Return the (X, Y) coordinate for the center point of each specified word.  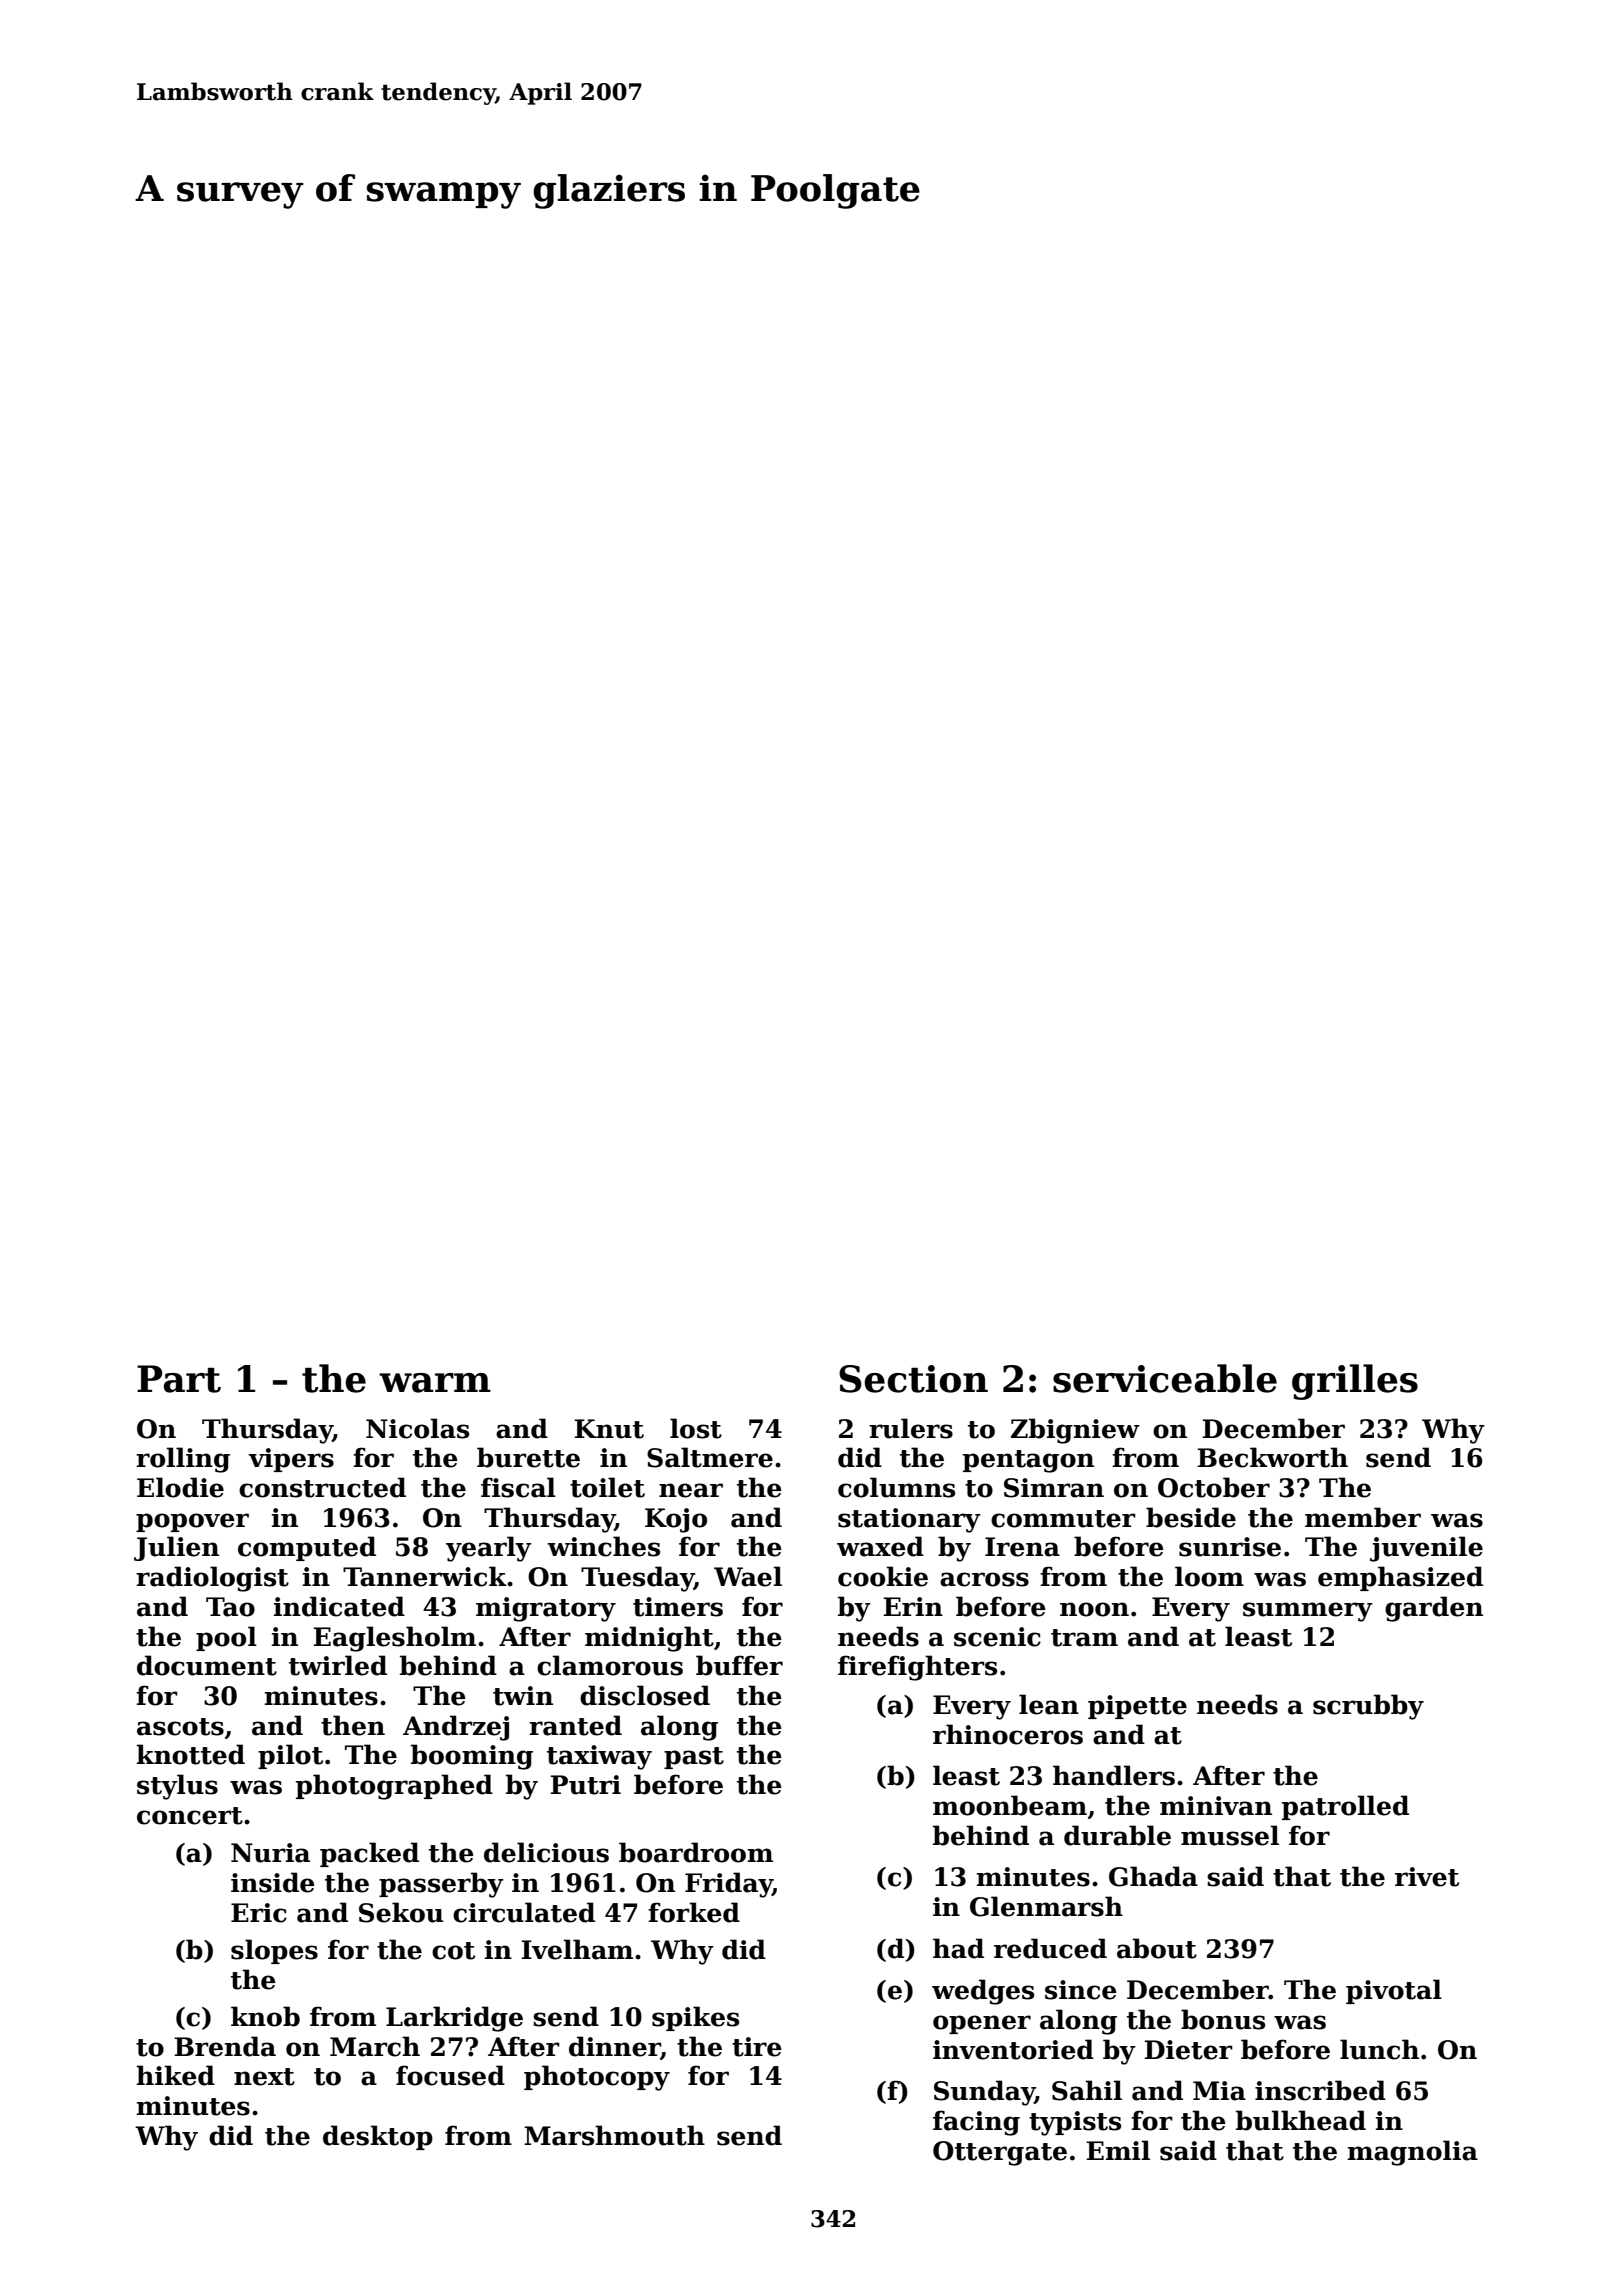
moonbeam (1010, 1805)
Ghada (1153, 1876)
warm (435, 1383)
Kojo (676, 1520)
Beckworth (1273, 1457)
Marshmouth (614, 2135)
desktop (378, 2137)
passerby (441, 1885)
